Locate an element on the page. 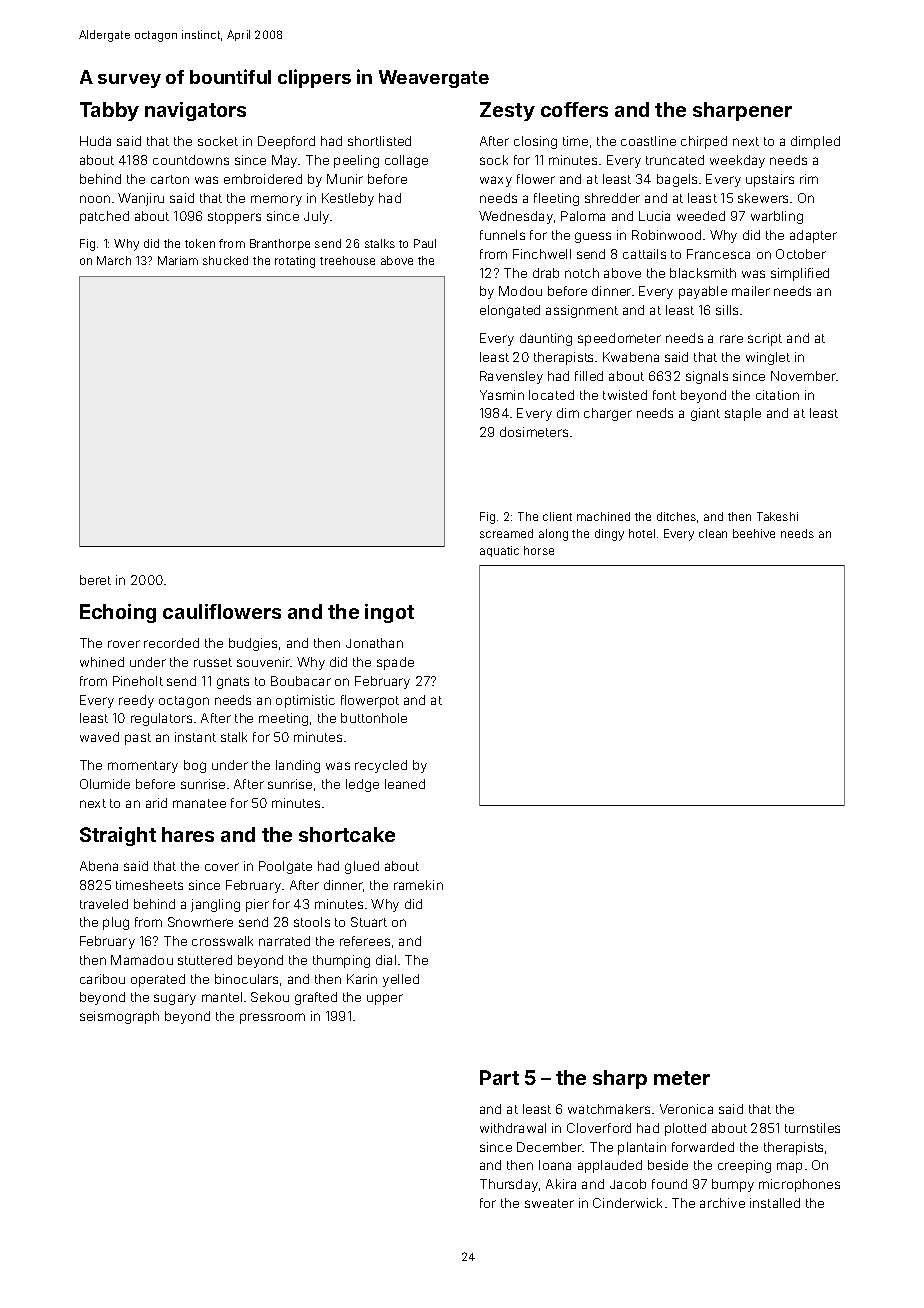 The height and width of the page is (1308, 924). staple is located at coordinates (743, 414).
